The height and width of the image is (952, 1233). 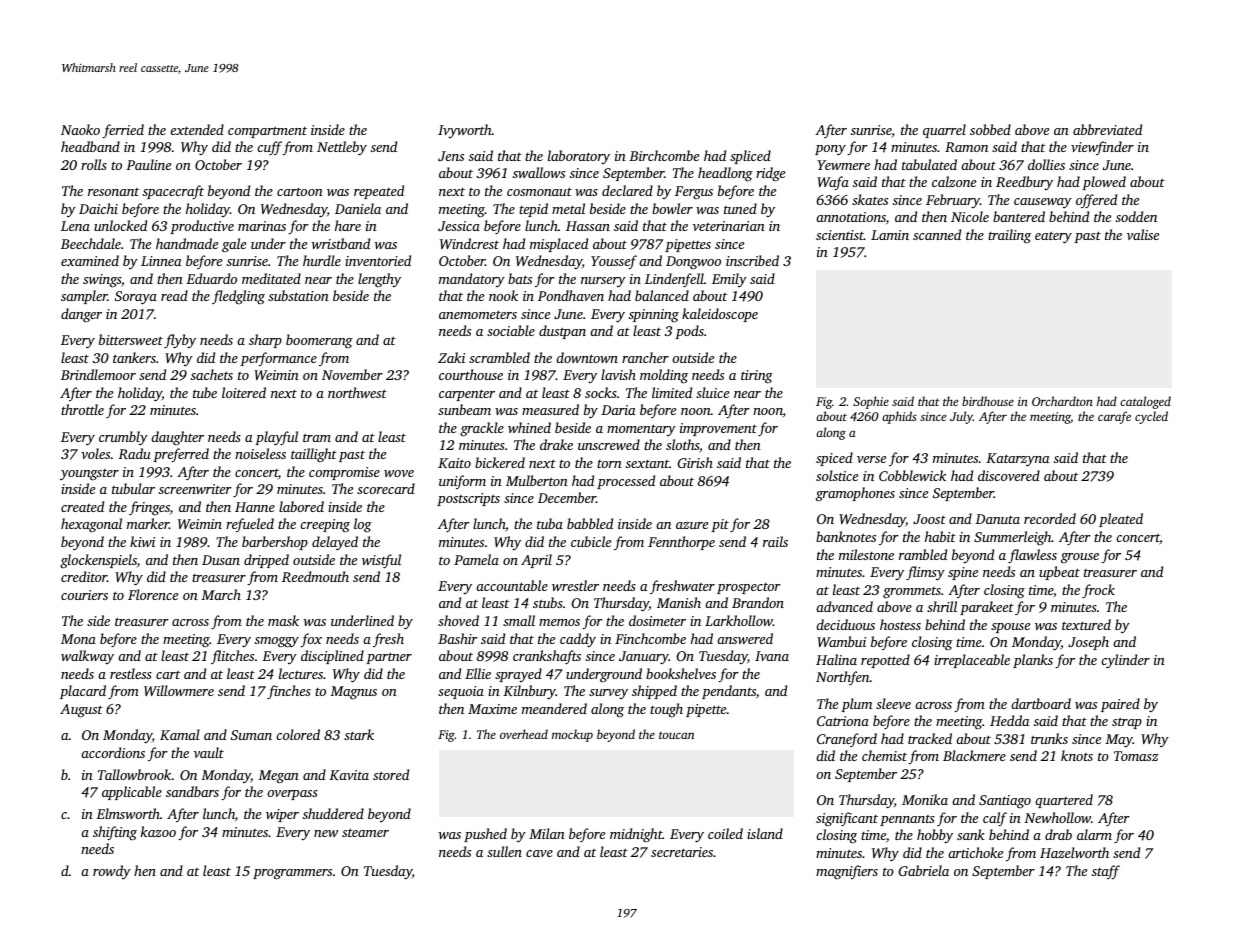 I want to click on toucan, so click(x=676, y=735).
